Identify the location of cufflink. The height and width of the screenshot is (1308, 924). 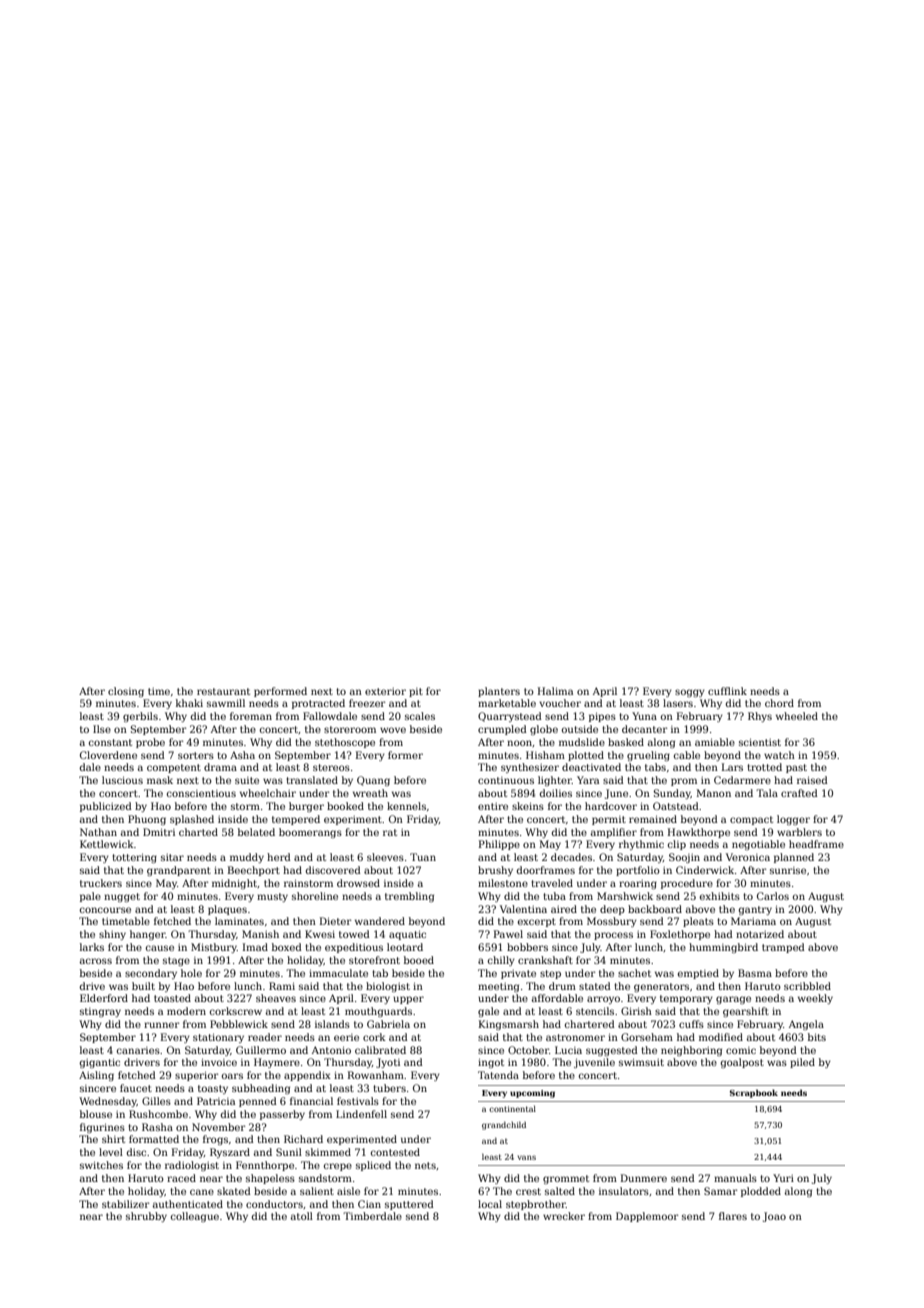
(727, 691).
